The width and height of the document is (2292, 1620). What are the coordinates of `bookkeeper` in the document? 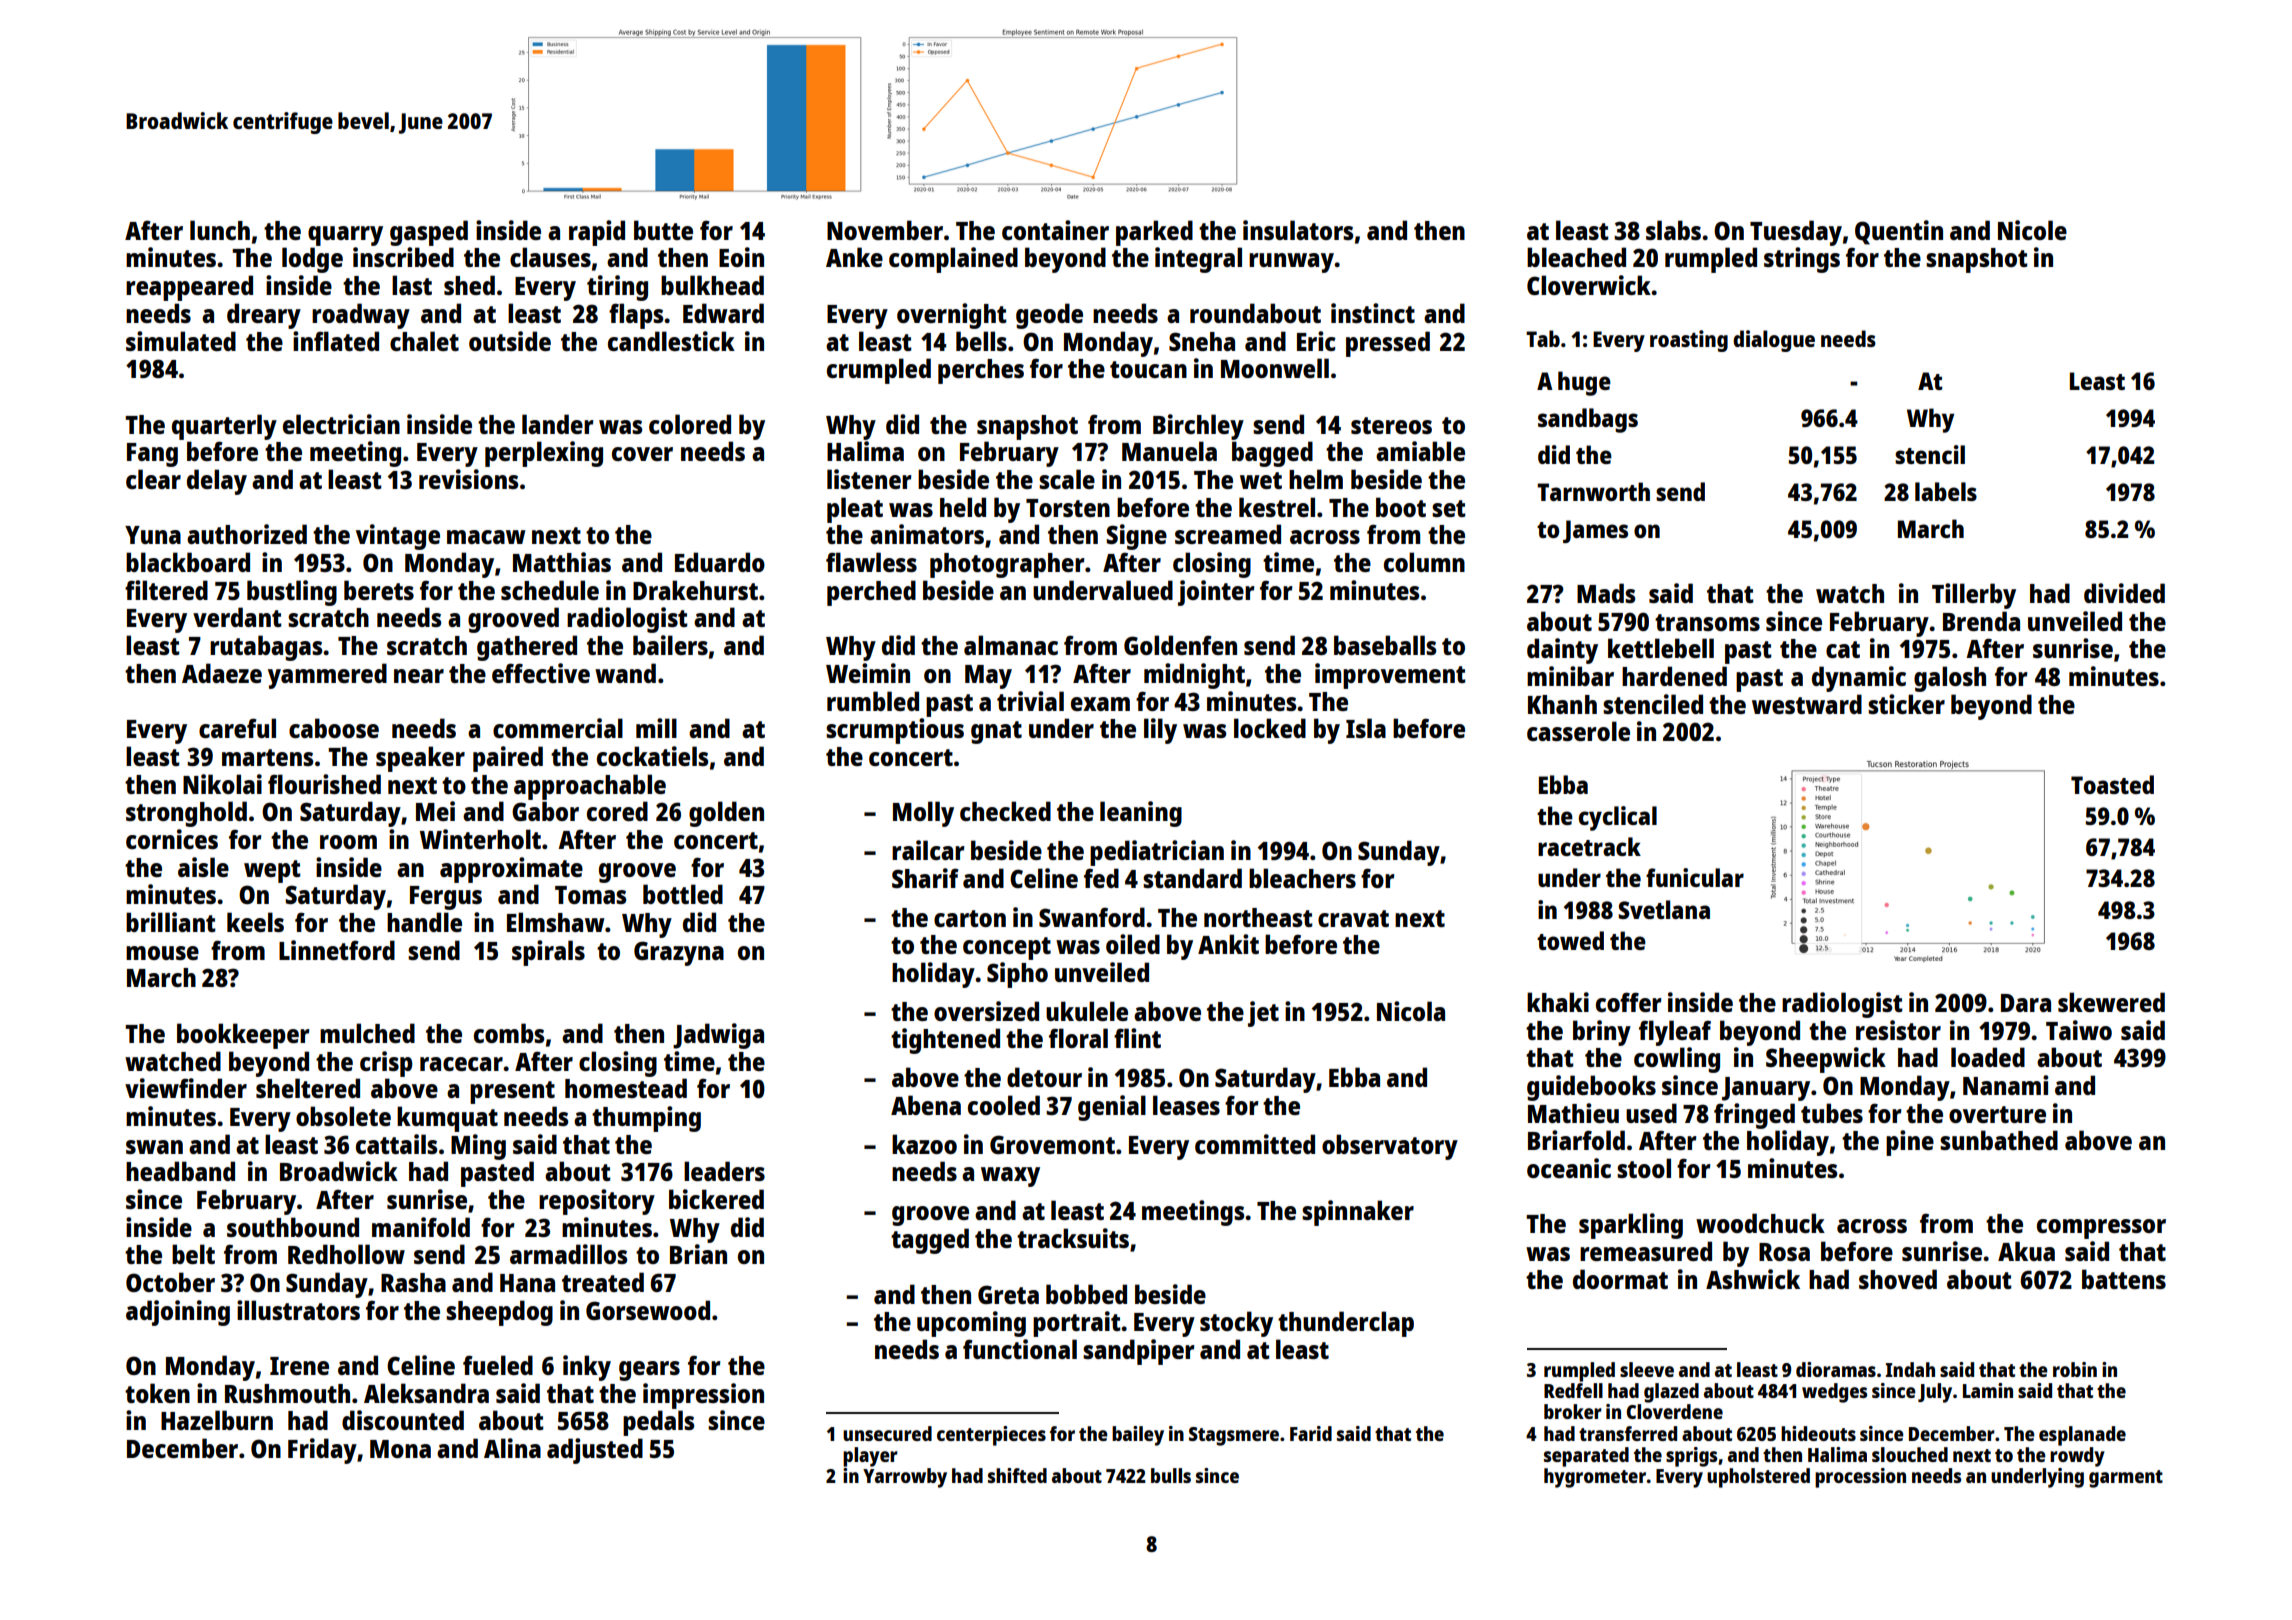 It's located at (243, 1036).
